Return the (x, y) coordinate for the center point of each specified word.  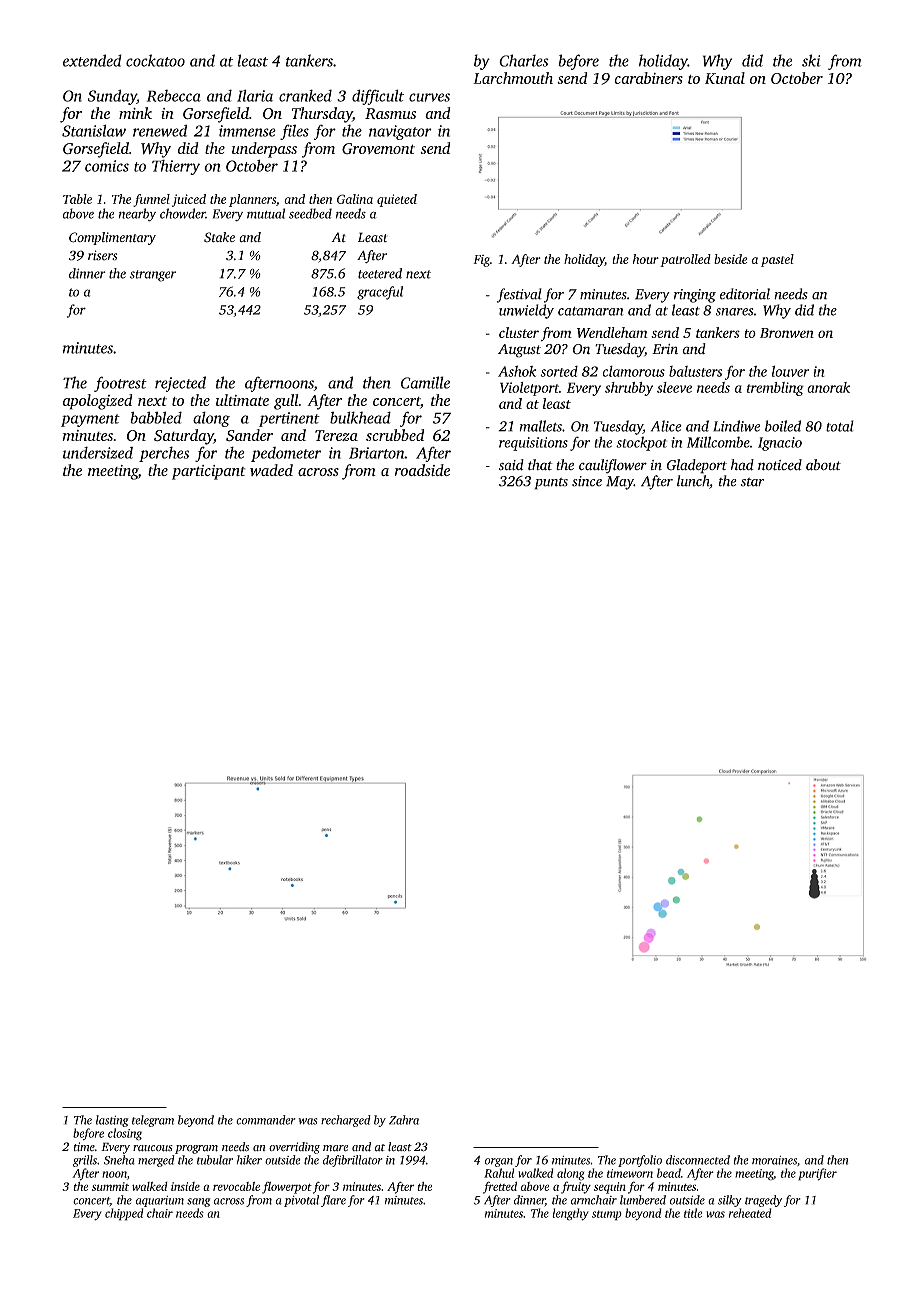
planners (252, 200)
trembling (775, 389)
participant (209, 472)
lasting (112, 1121)
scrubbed (395, 435)
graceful (380, 293)
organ (499, 1162)
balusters (695, 371)
